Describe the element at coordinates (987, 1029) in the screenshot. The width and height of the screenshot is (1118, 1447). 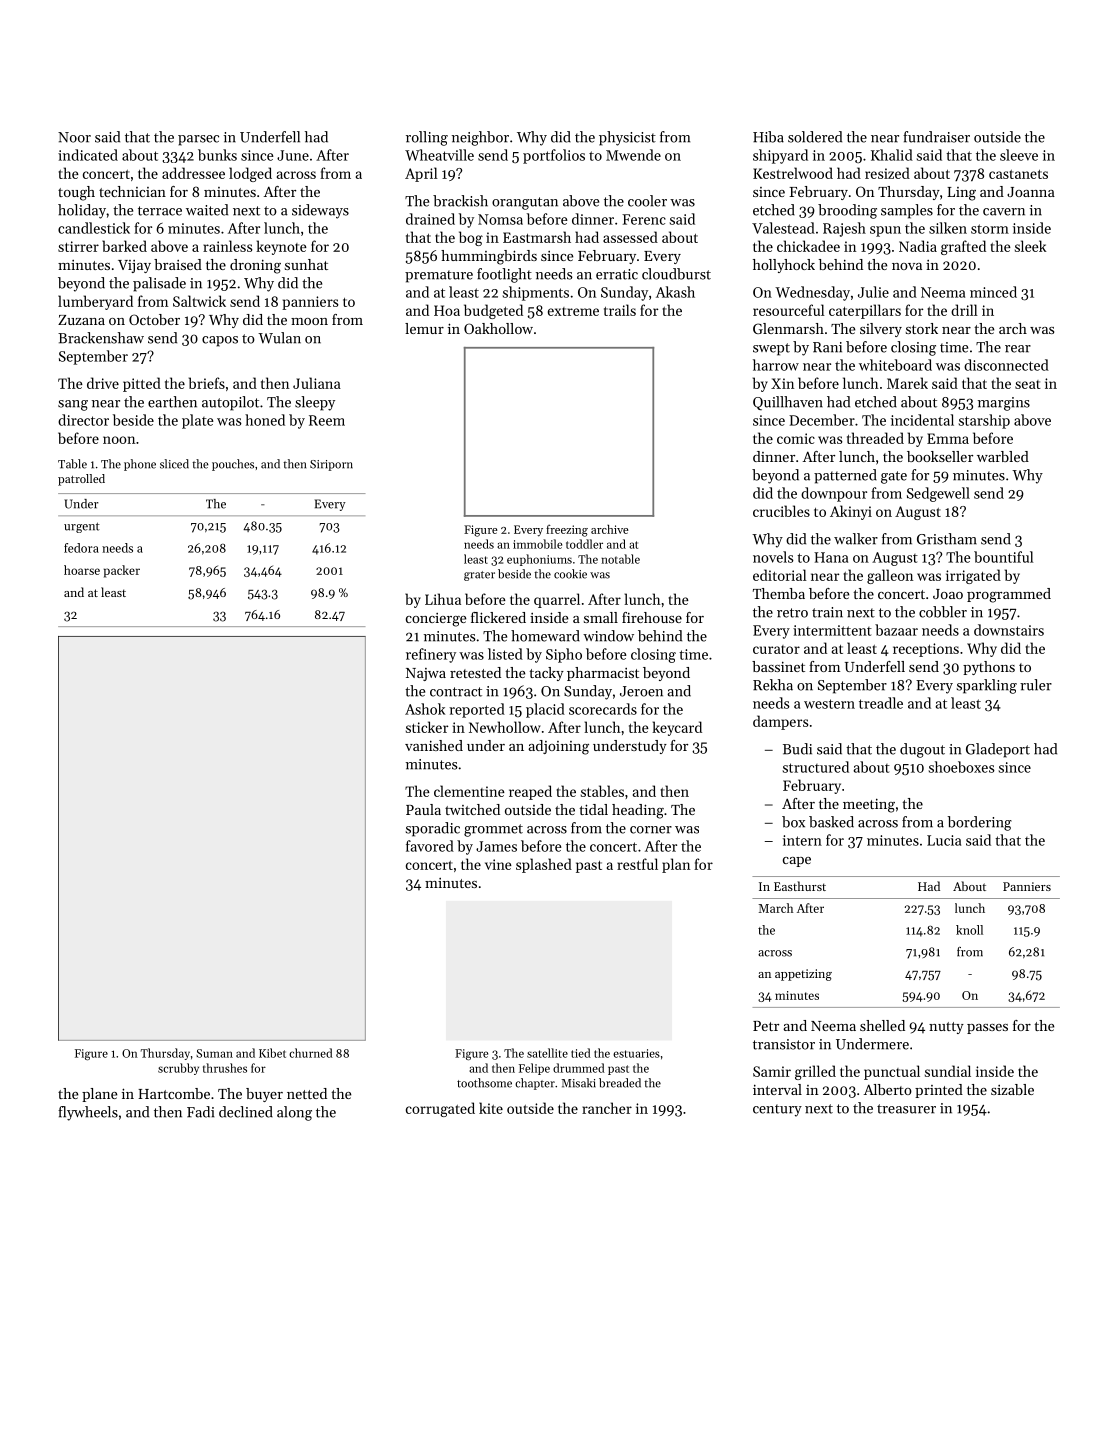
I see `passes` at that location.
